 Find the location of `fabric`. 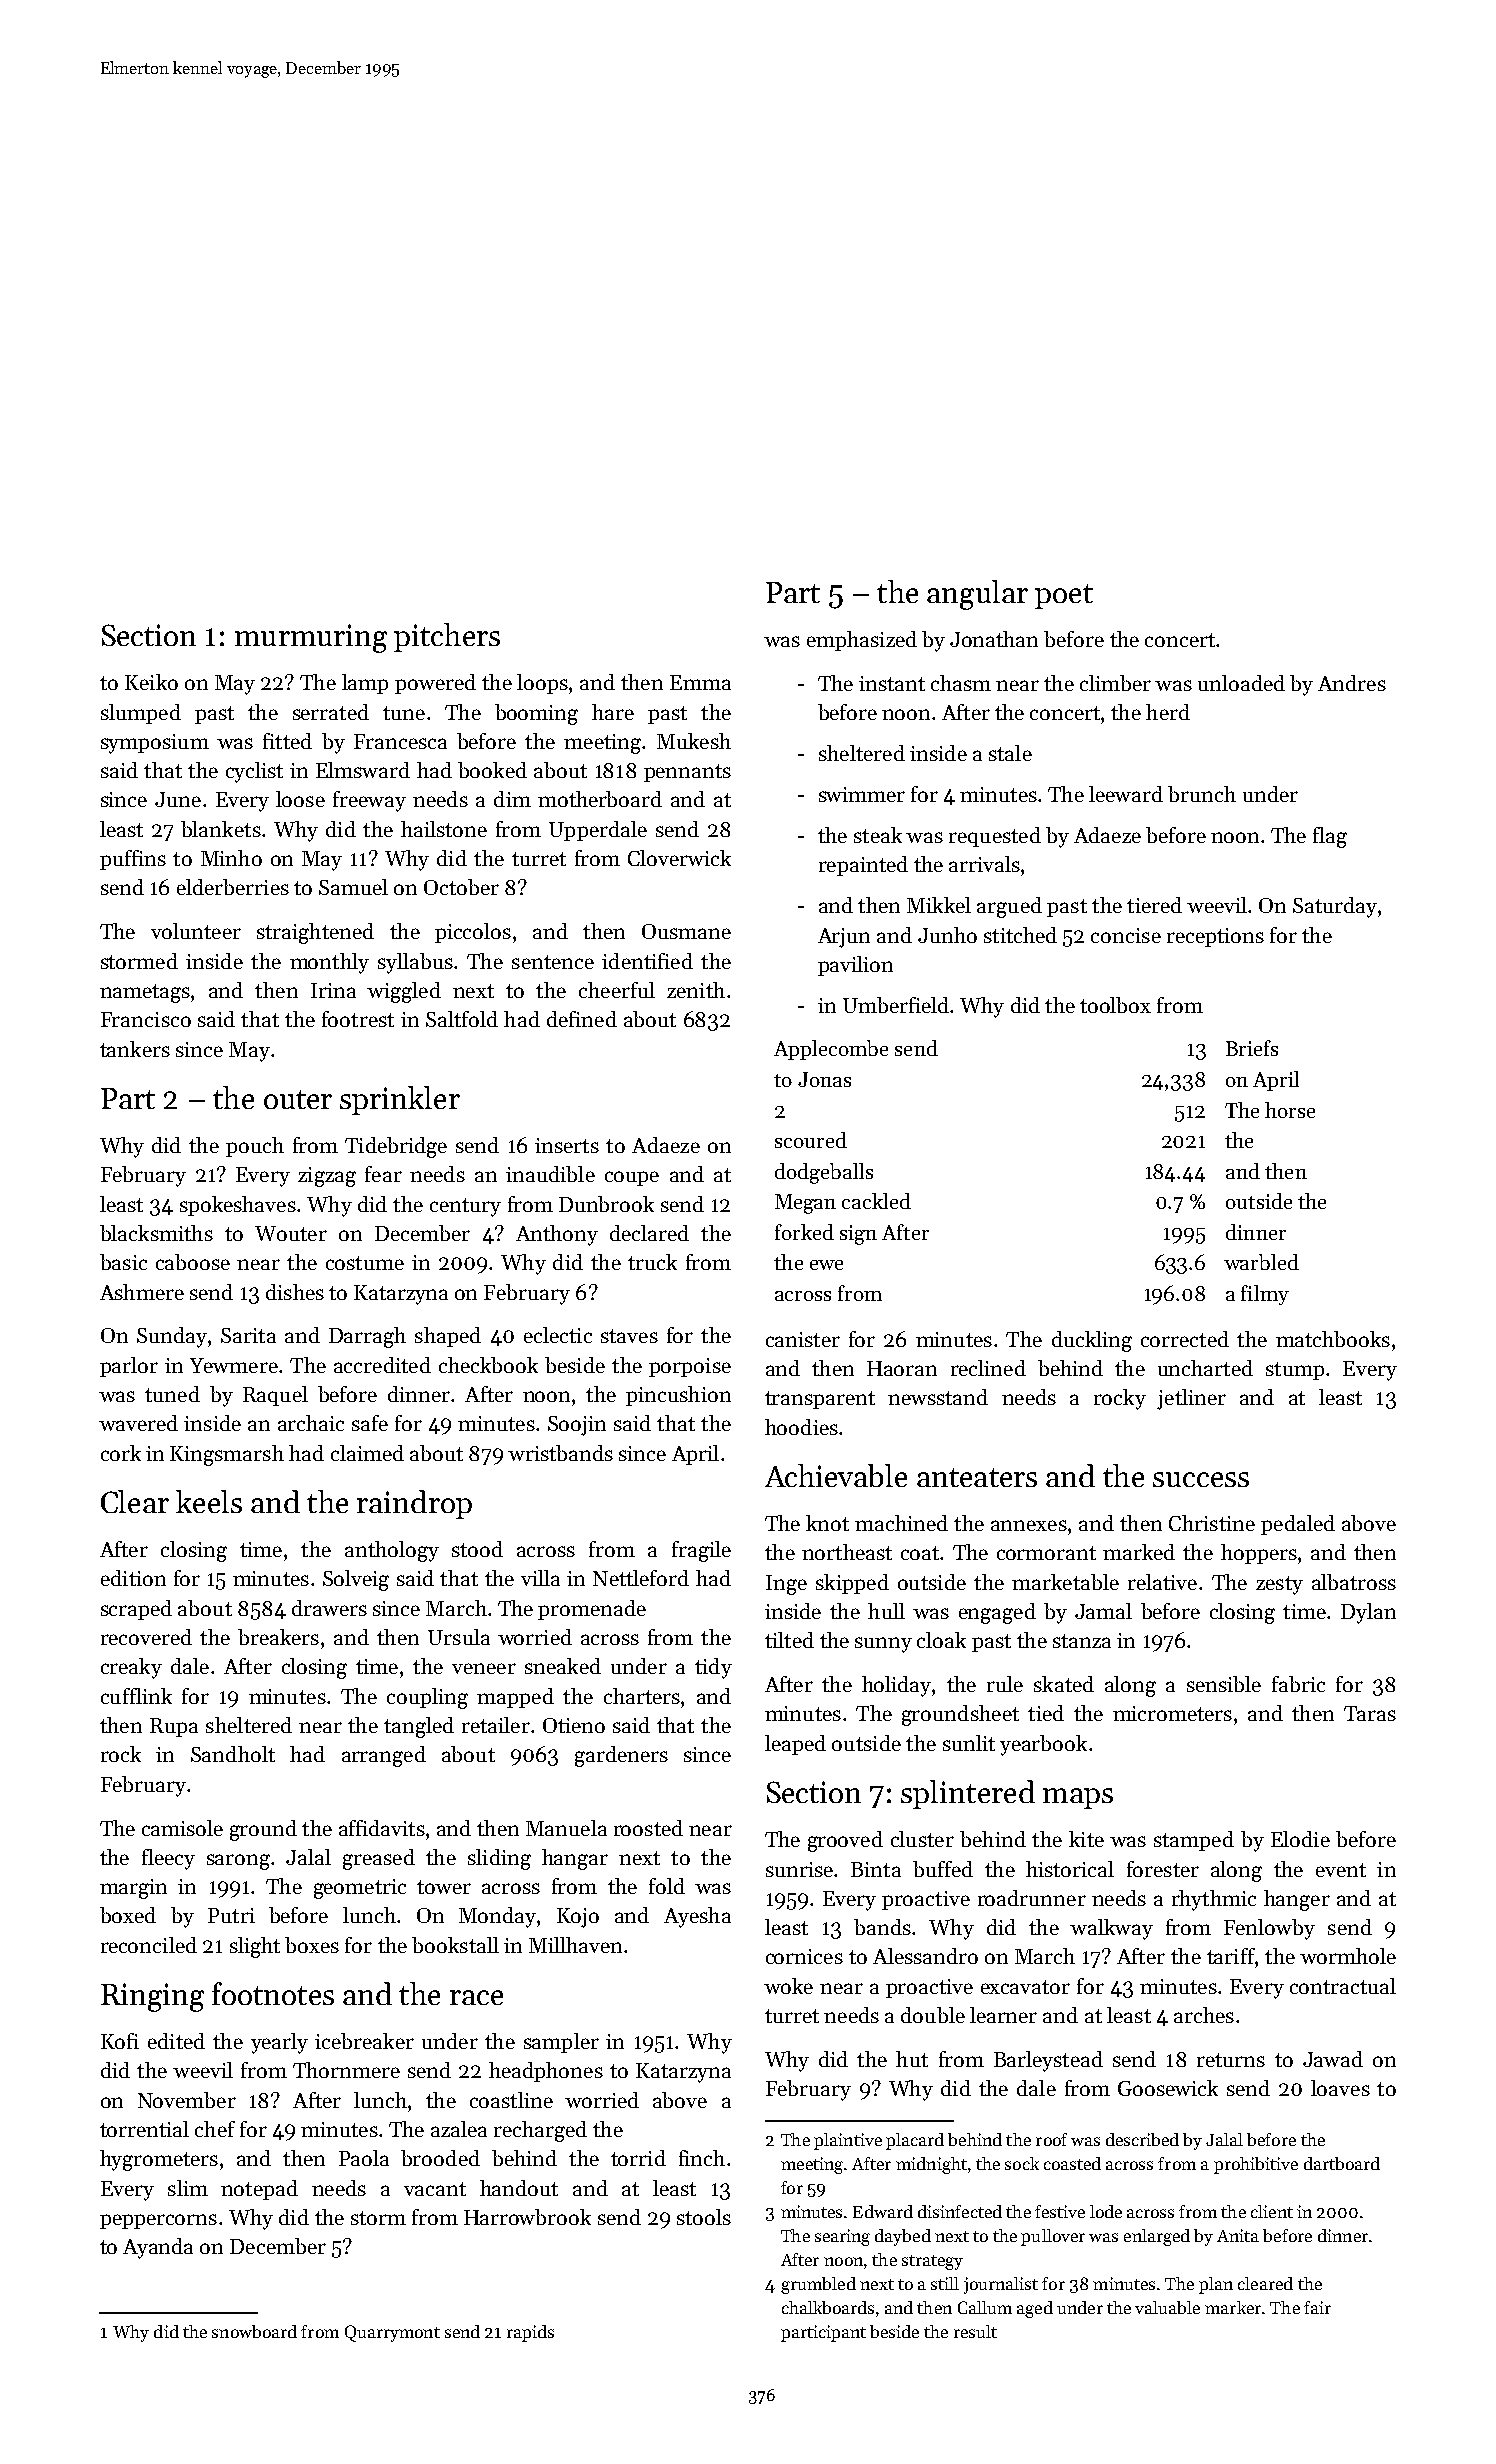

fabric is located at coordinates (1298, 1684).
